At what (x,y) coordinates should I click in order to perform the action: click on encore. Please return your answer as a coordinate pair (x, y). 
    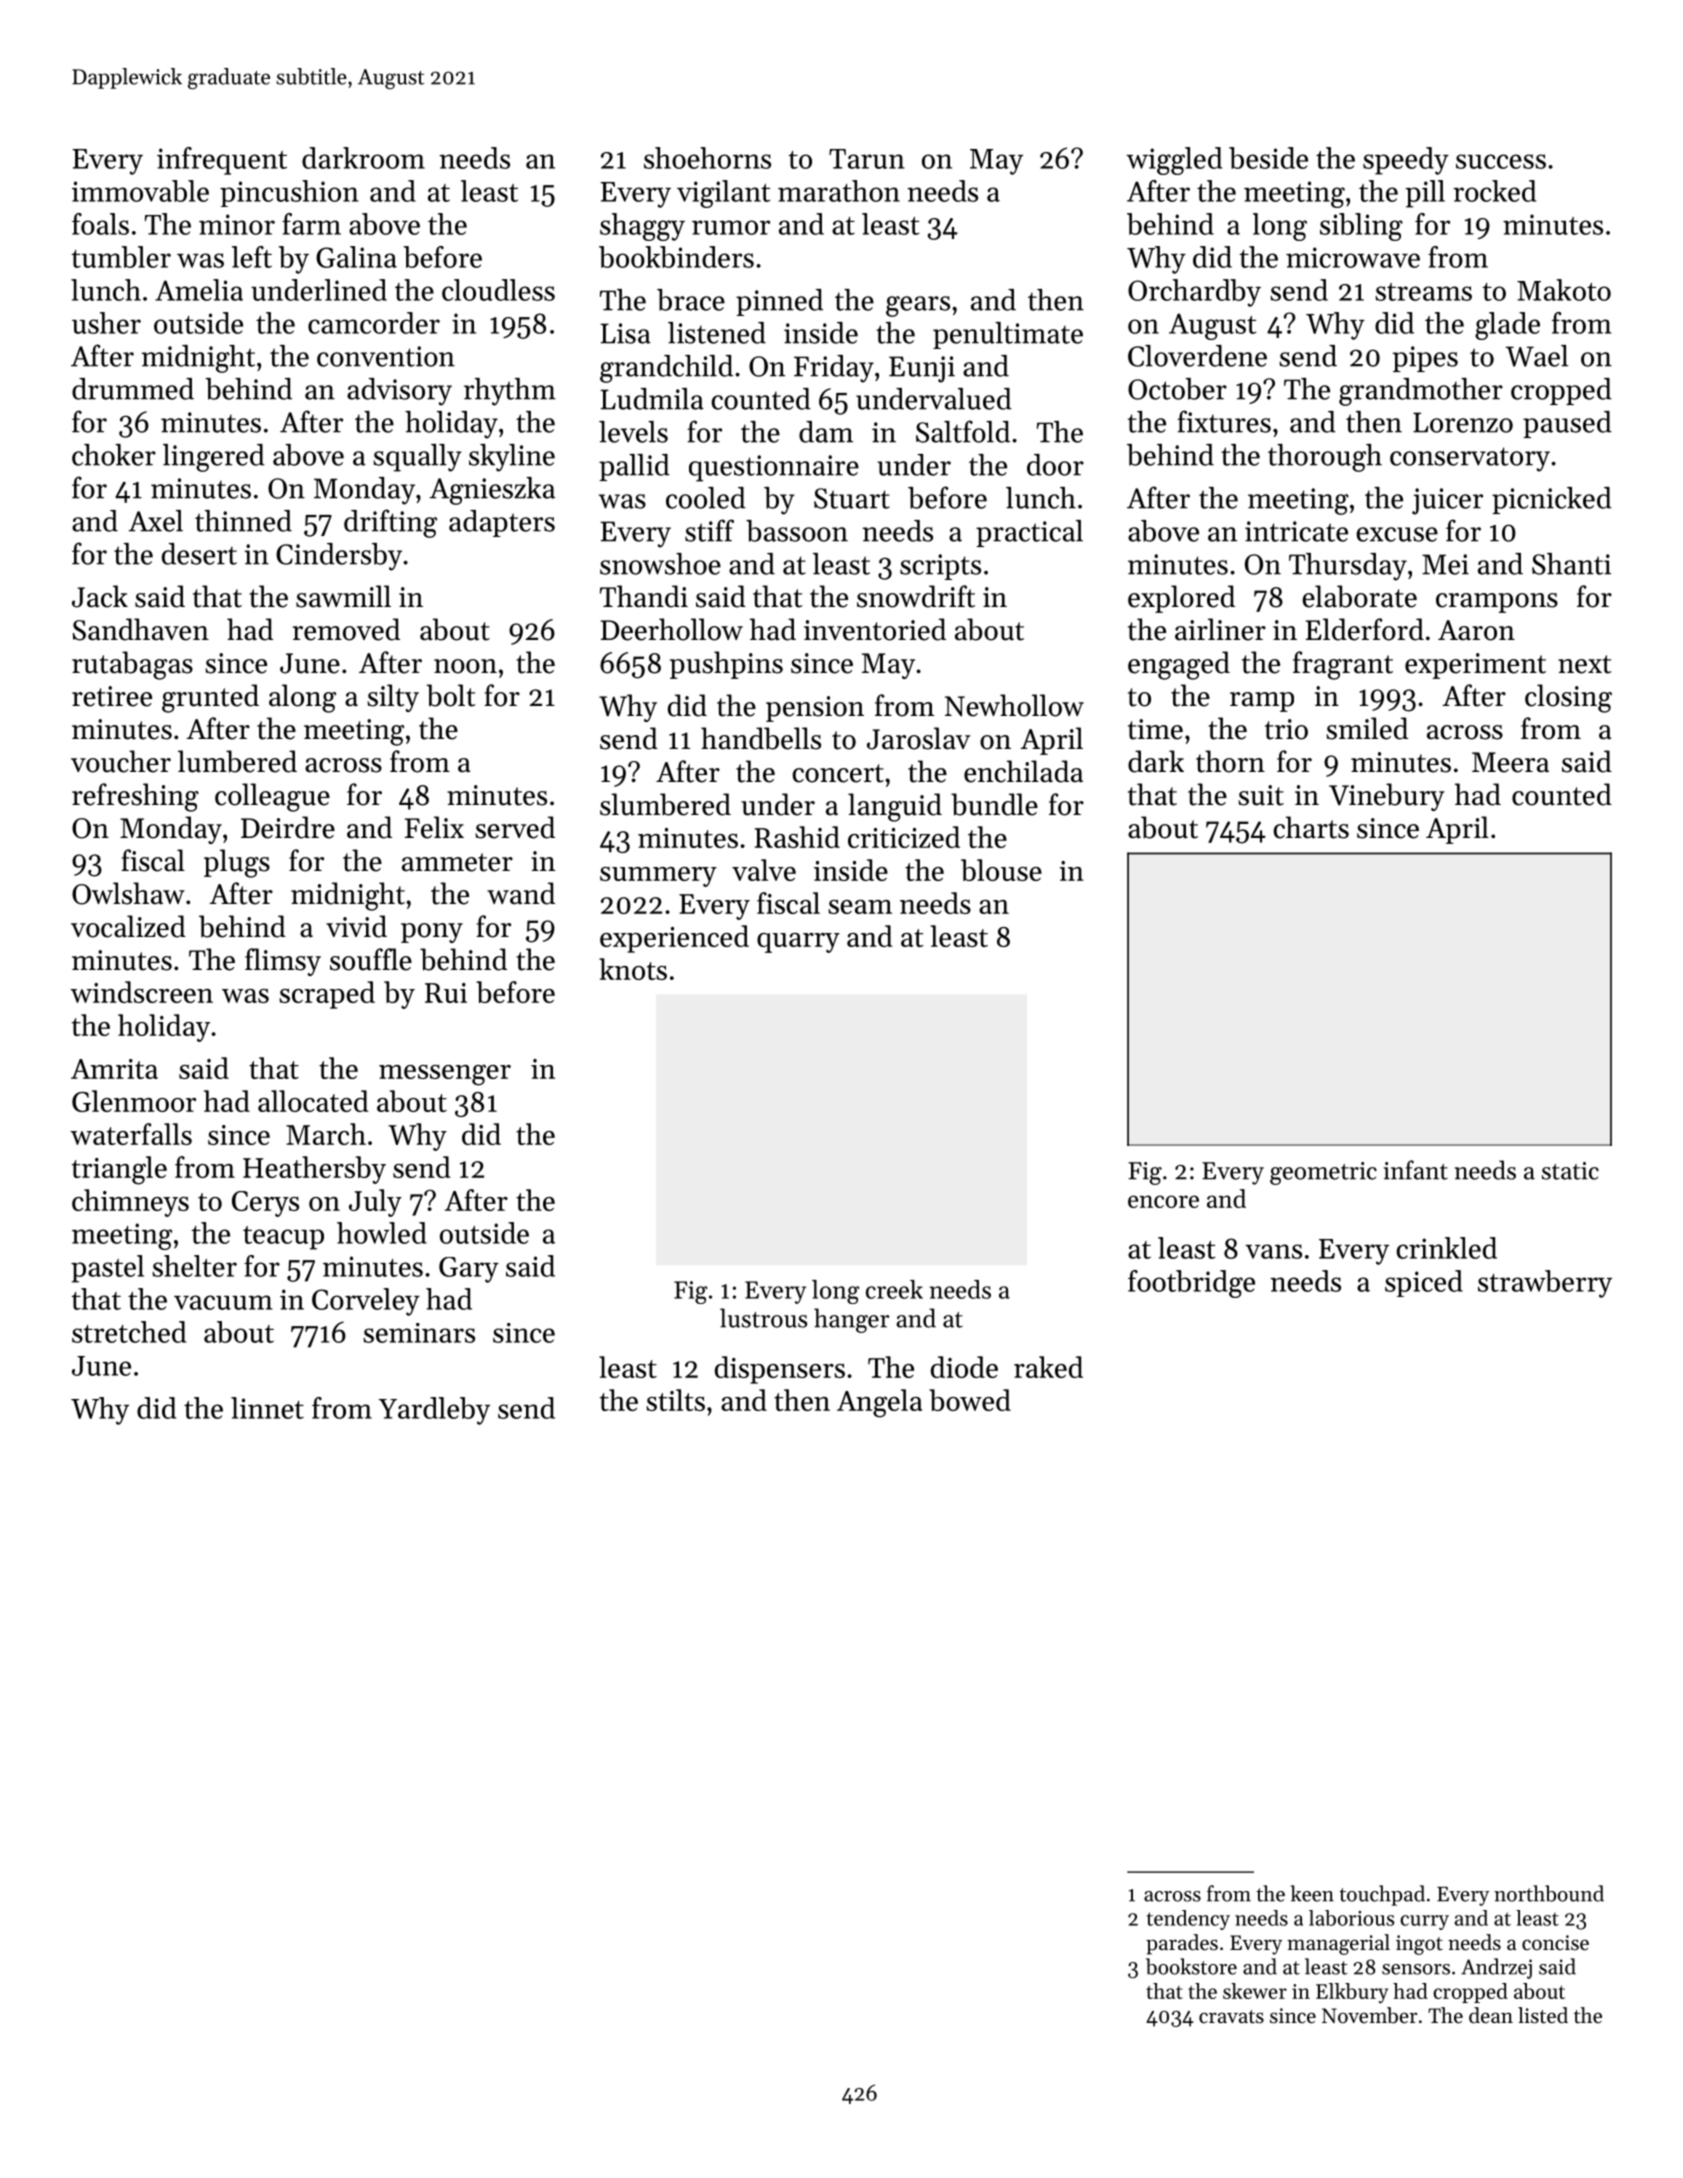
    Looking at the image, I should click on (1163, 1201).
